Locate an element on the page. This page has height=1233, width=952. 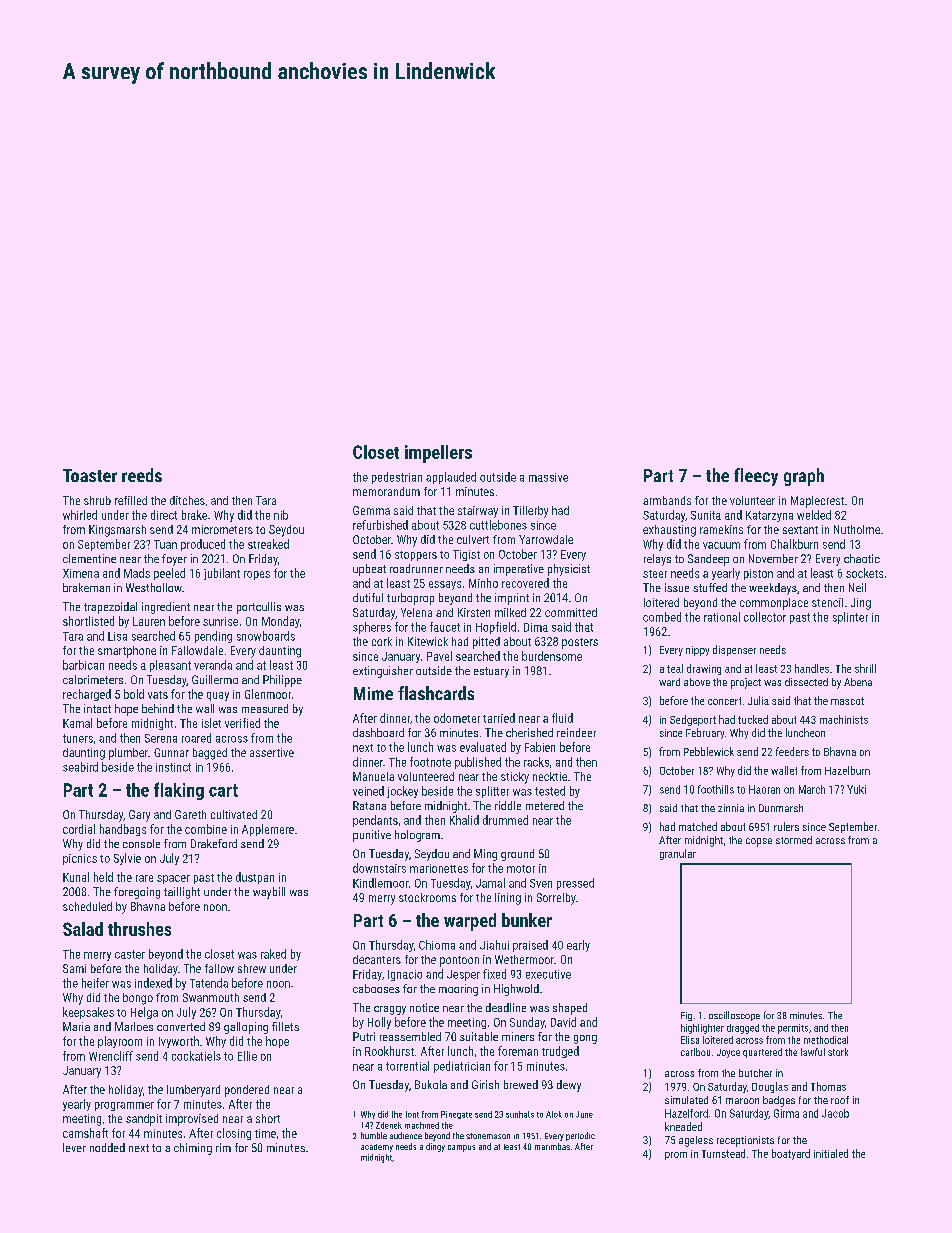
fleecy is located at coordinates (756, 477).
